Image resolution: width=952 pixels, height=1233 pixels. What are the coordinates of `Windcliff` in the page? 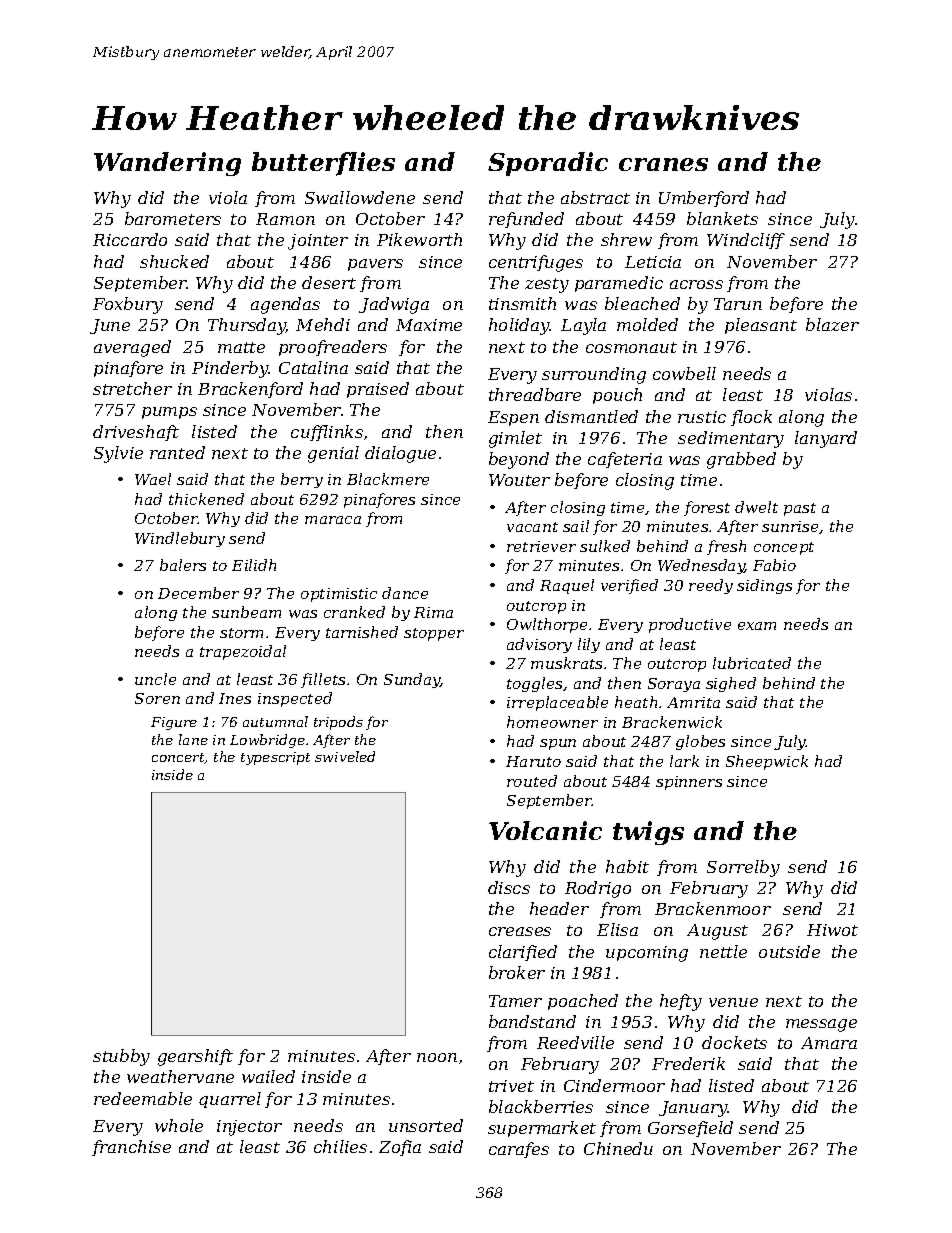 It's located at (746, 241).
